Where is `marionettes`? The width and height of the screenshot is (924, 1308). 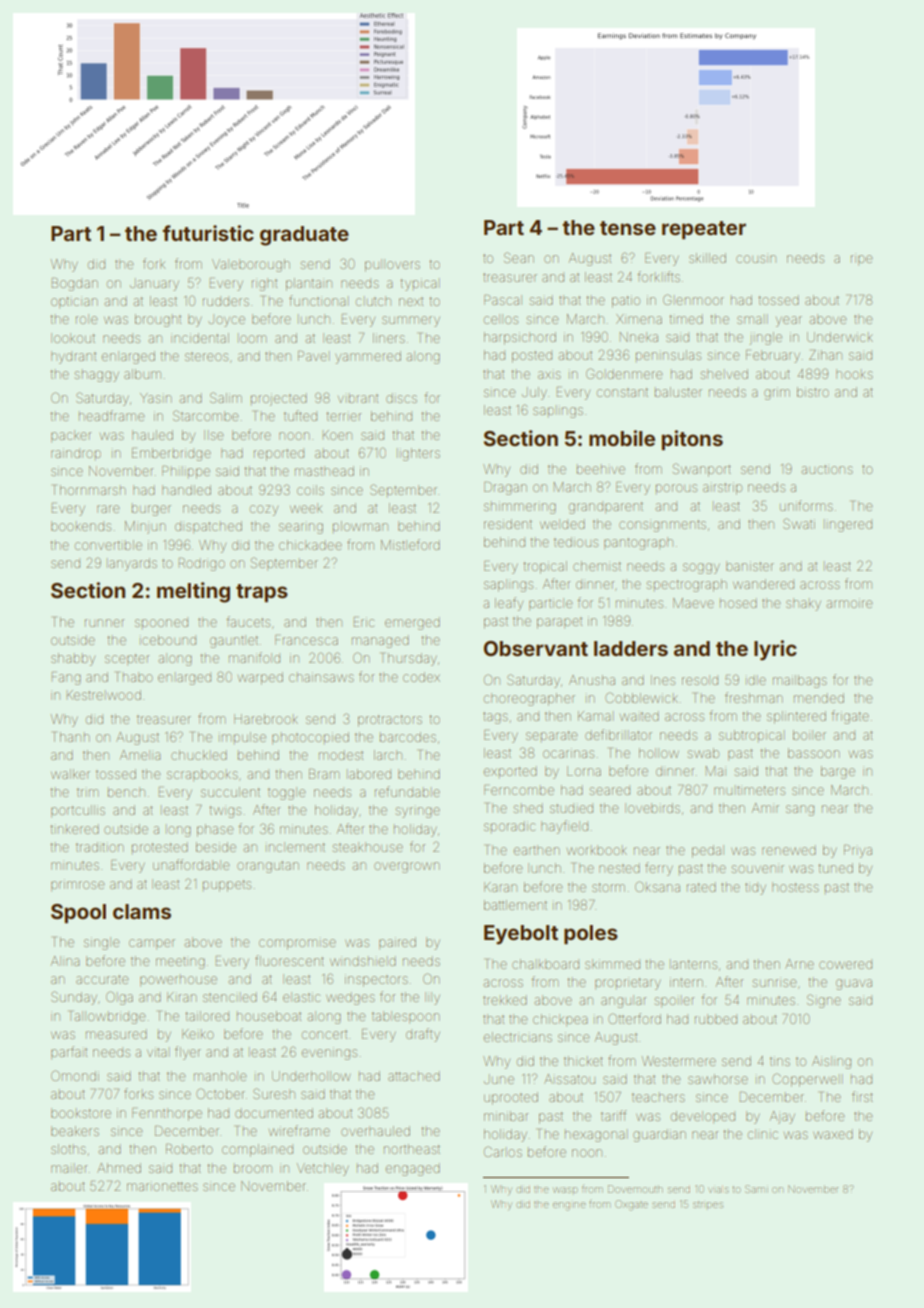
marionettes is located at coordinates (162, 1186).
